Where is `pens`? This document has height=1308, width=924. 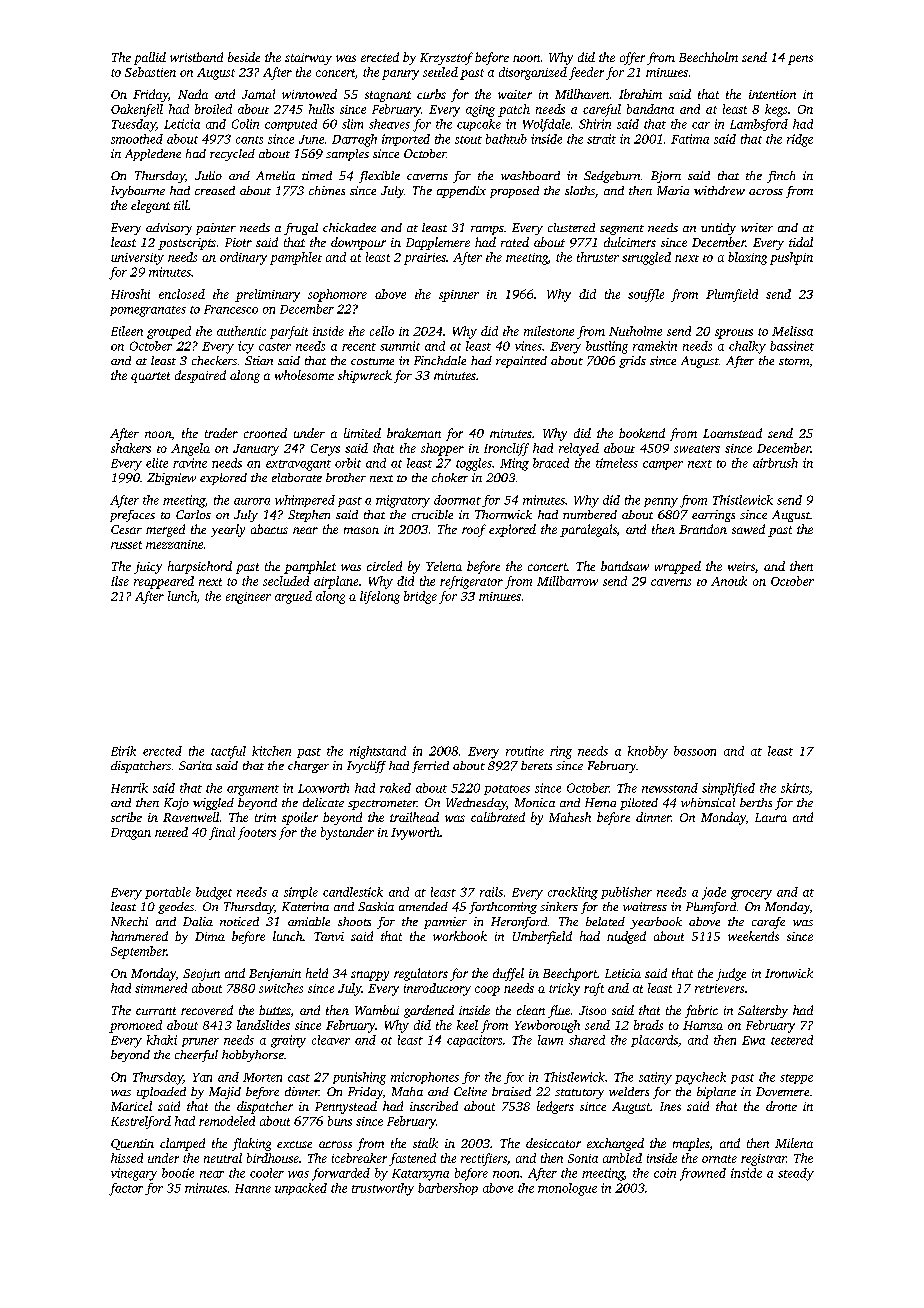 pens is located at coordinates (800, 60).
